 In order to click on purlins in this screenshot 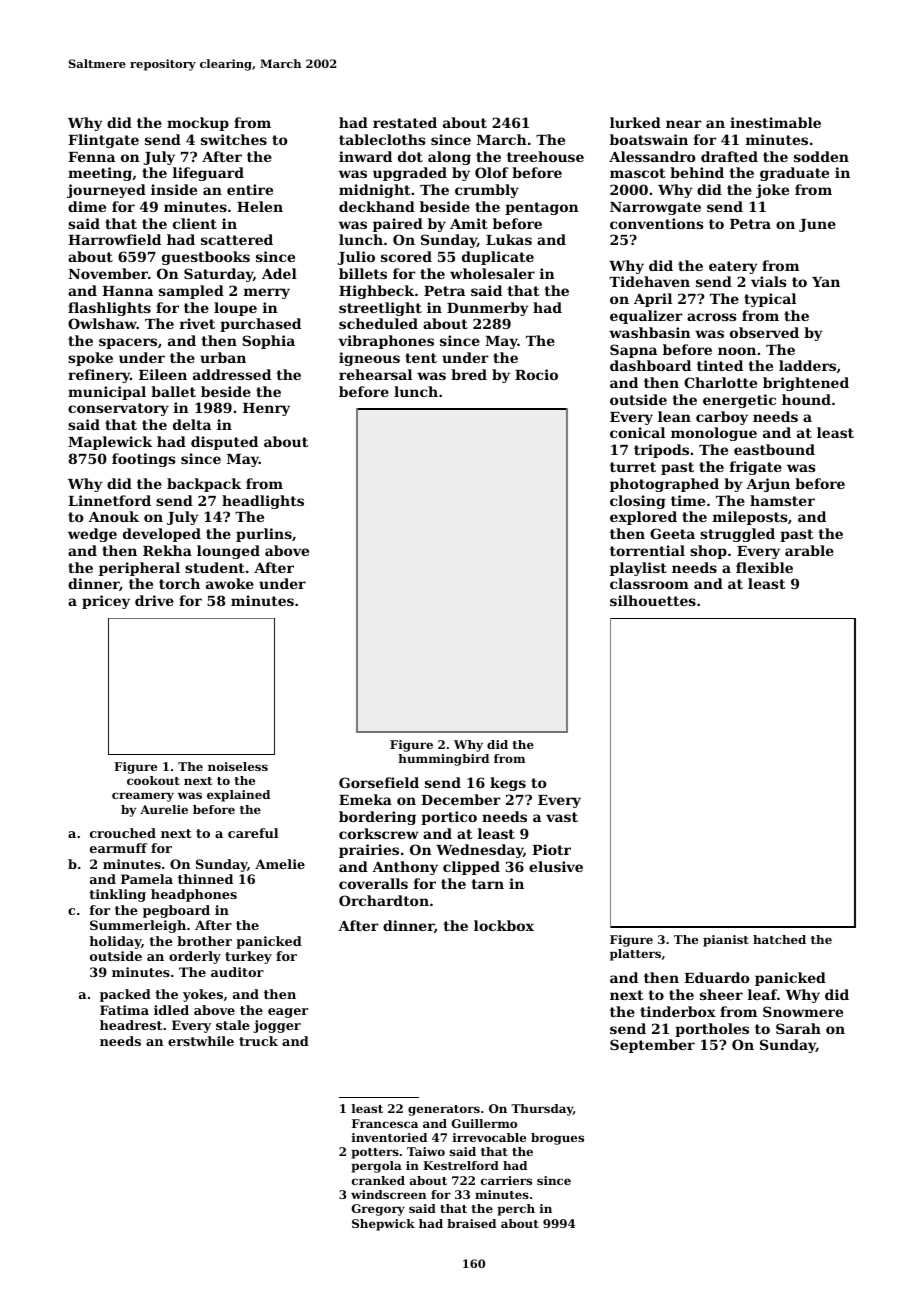, I will do `click(264, 535)`.
